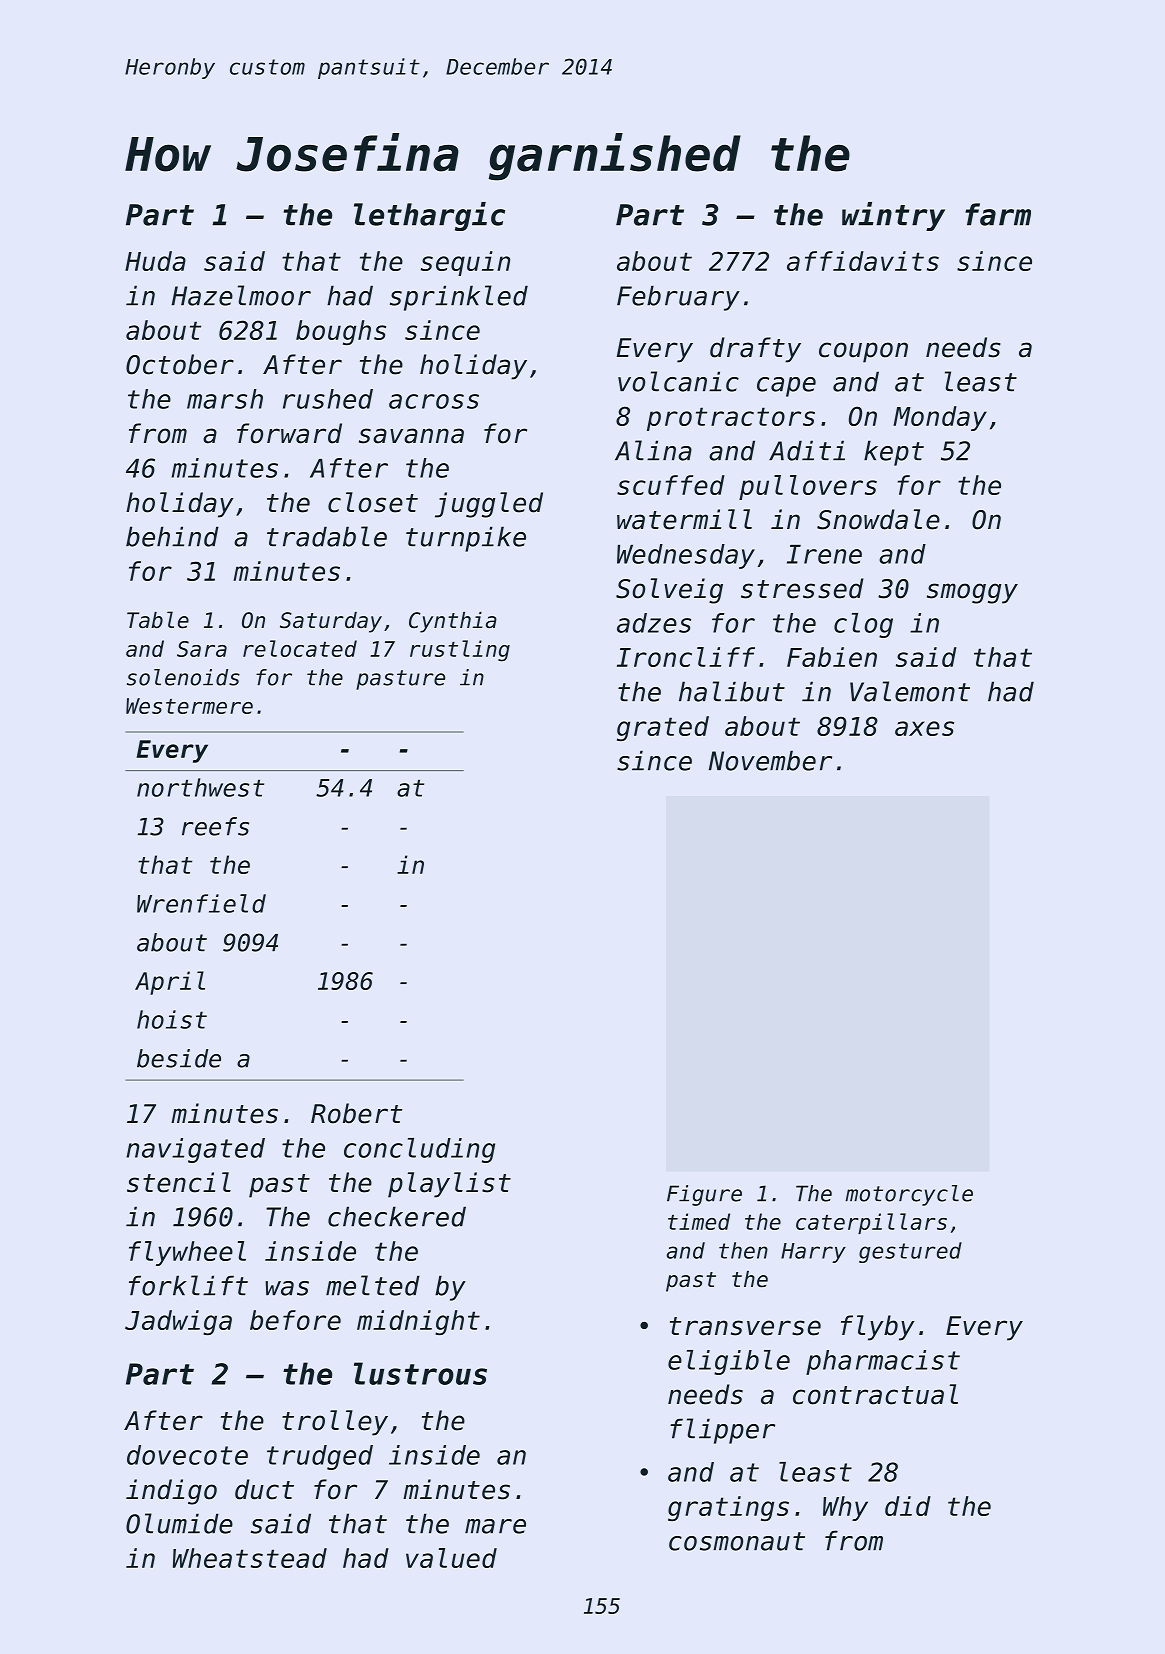  What do you see at coordinates (770, 760) in the screenshot?
I see `November` at bounding box center [770, 760].
